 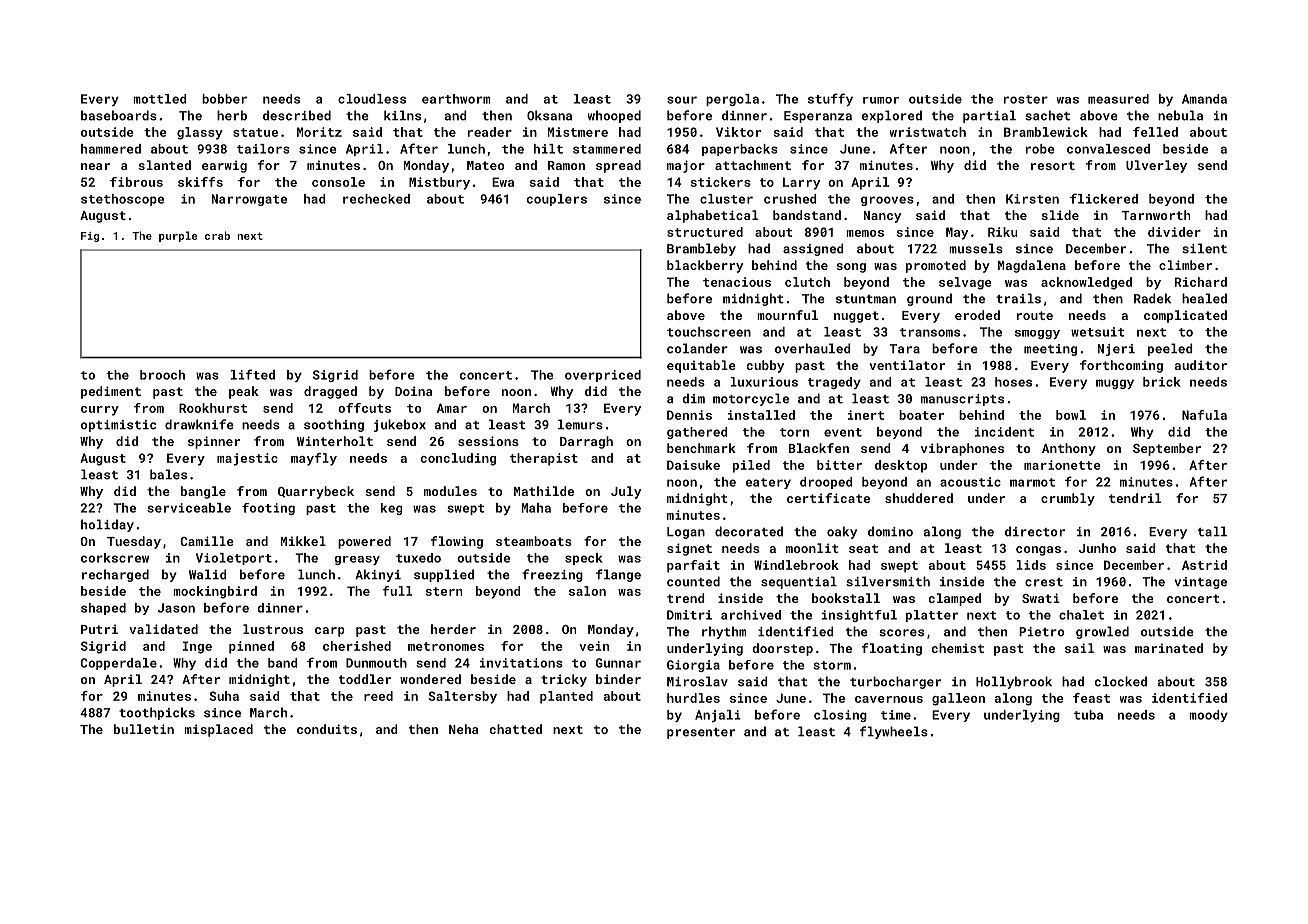 What do you see at coordinates (764, 382) in the screenshot?
I see `luxurious` at bounding box center [764, 382].
